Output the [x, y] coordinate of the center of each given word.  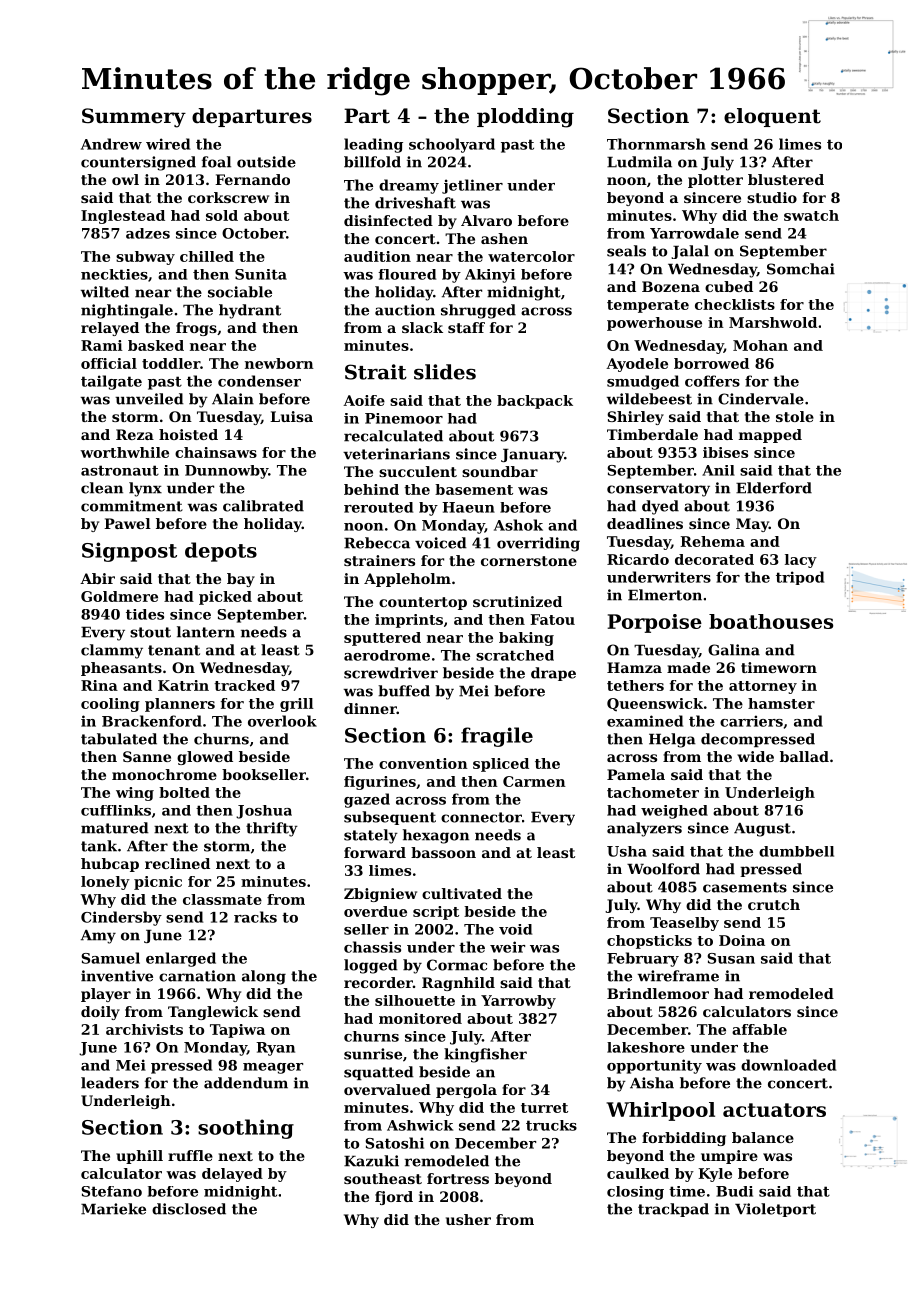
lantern [206, 632]
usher [468, 1219]
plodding [525, 118]
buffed [404, 691]
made [688, 667]
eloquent [772, 117]
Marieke [113, 1209]
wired [168, 144]
